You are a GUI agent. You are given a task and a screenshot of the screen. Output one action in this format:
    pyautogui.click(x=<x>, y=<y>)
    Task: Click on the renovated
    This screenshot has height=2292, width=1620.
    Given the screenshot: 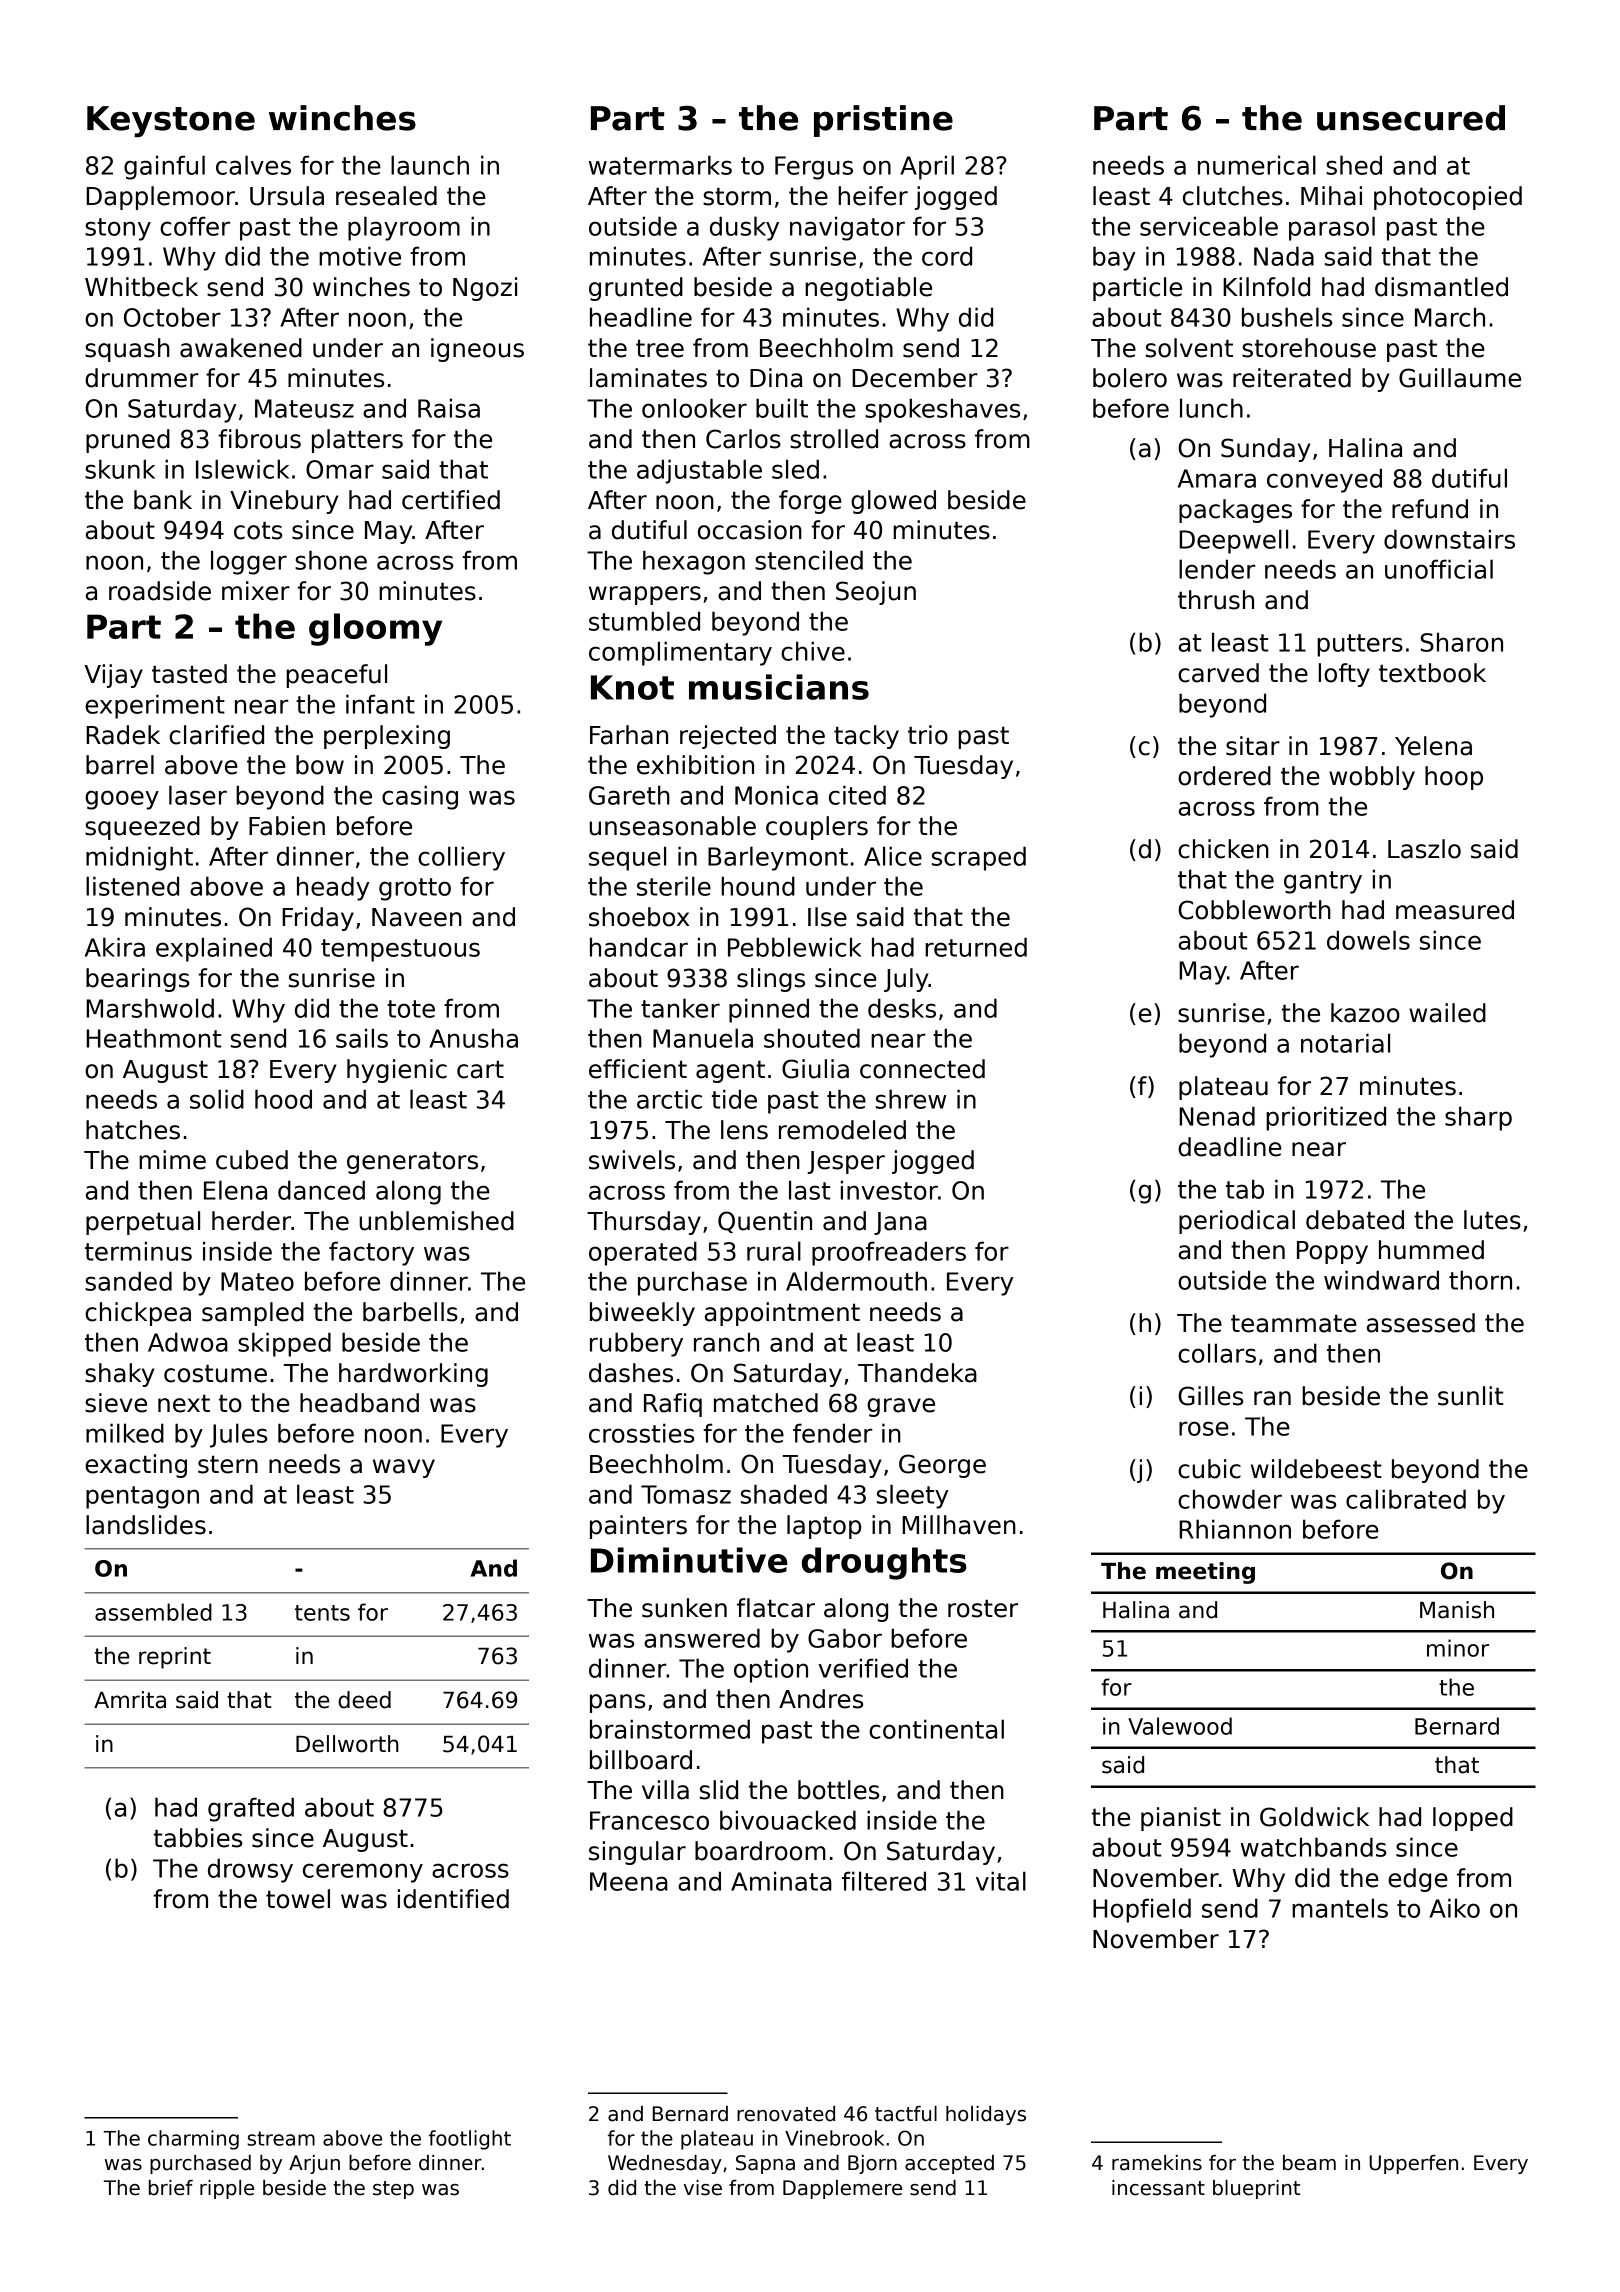 What is the action you would take?
    pyautogui.click(x=786, y=2114)
